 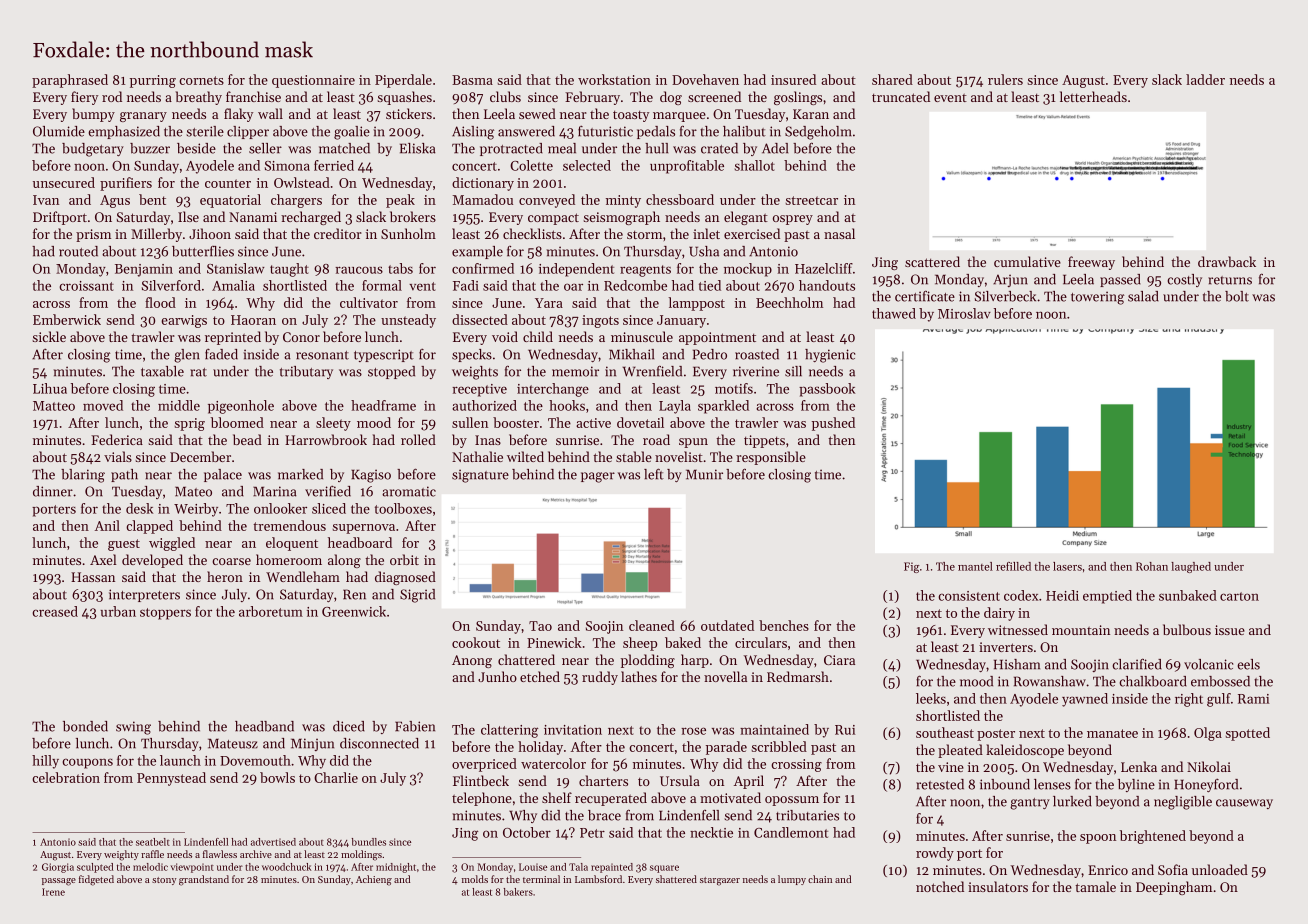 I want to click on ladder, so click(x=1205, y=79).
